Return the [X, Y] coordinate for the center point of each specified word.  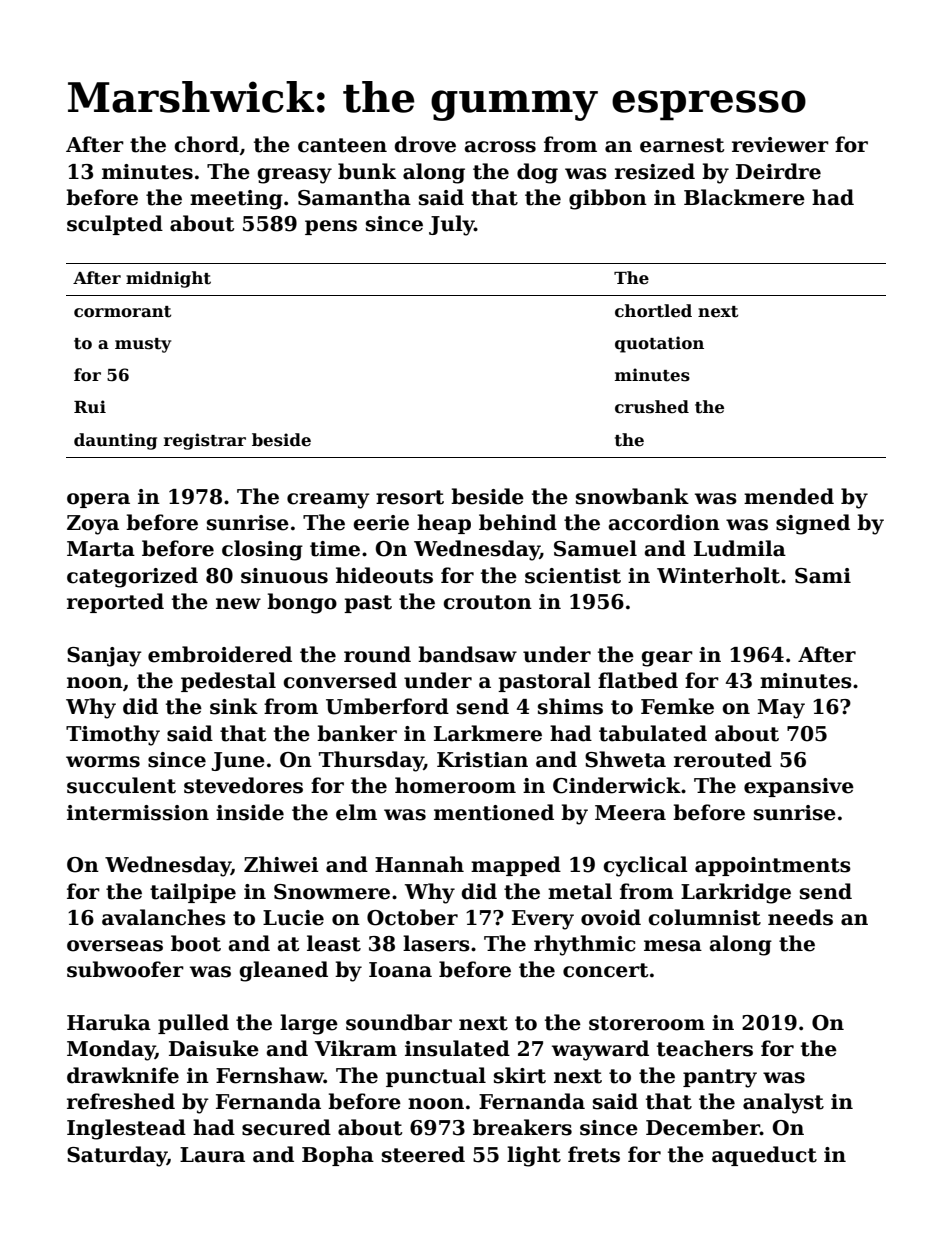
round [377, 654]
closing [262, 550]
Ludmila [740, 548]
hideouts [384, 575]
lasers [436, 943]
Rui [90, 406]
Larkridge [736, 893]
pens [331, 227]
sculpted [115, 225]
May [781, 709]
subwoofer [125, 969]
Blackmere [744, 197]
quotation [659, 344]
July [452, 225]
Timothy [113, 735]
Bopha [338, 1156]
